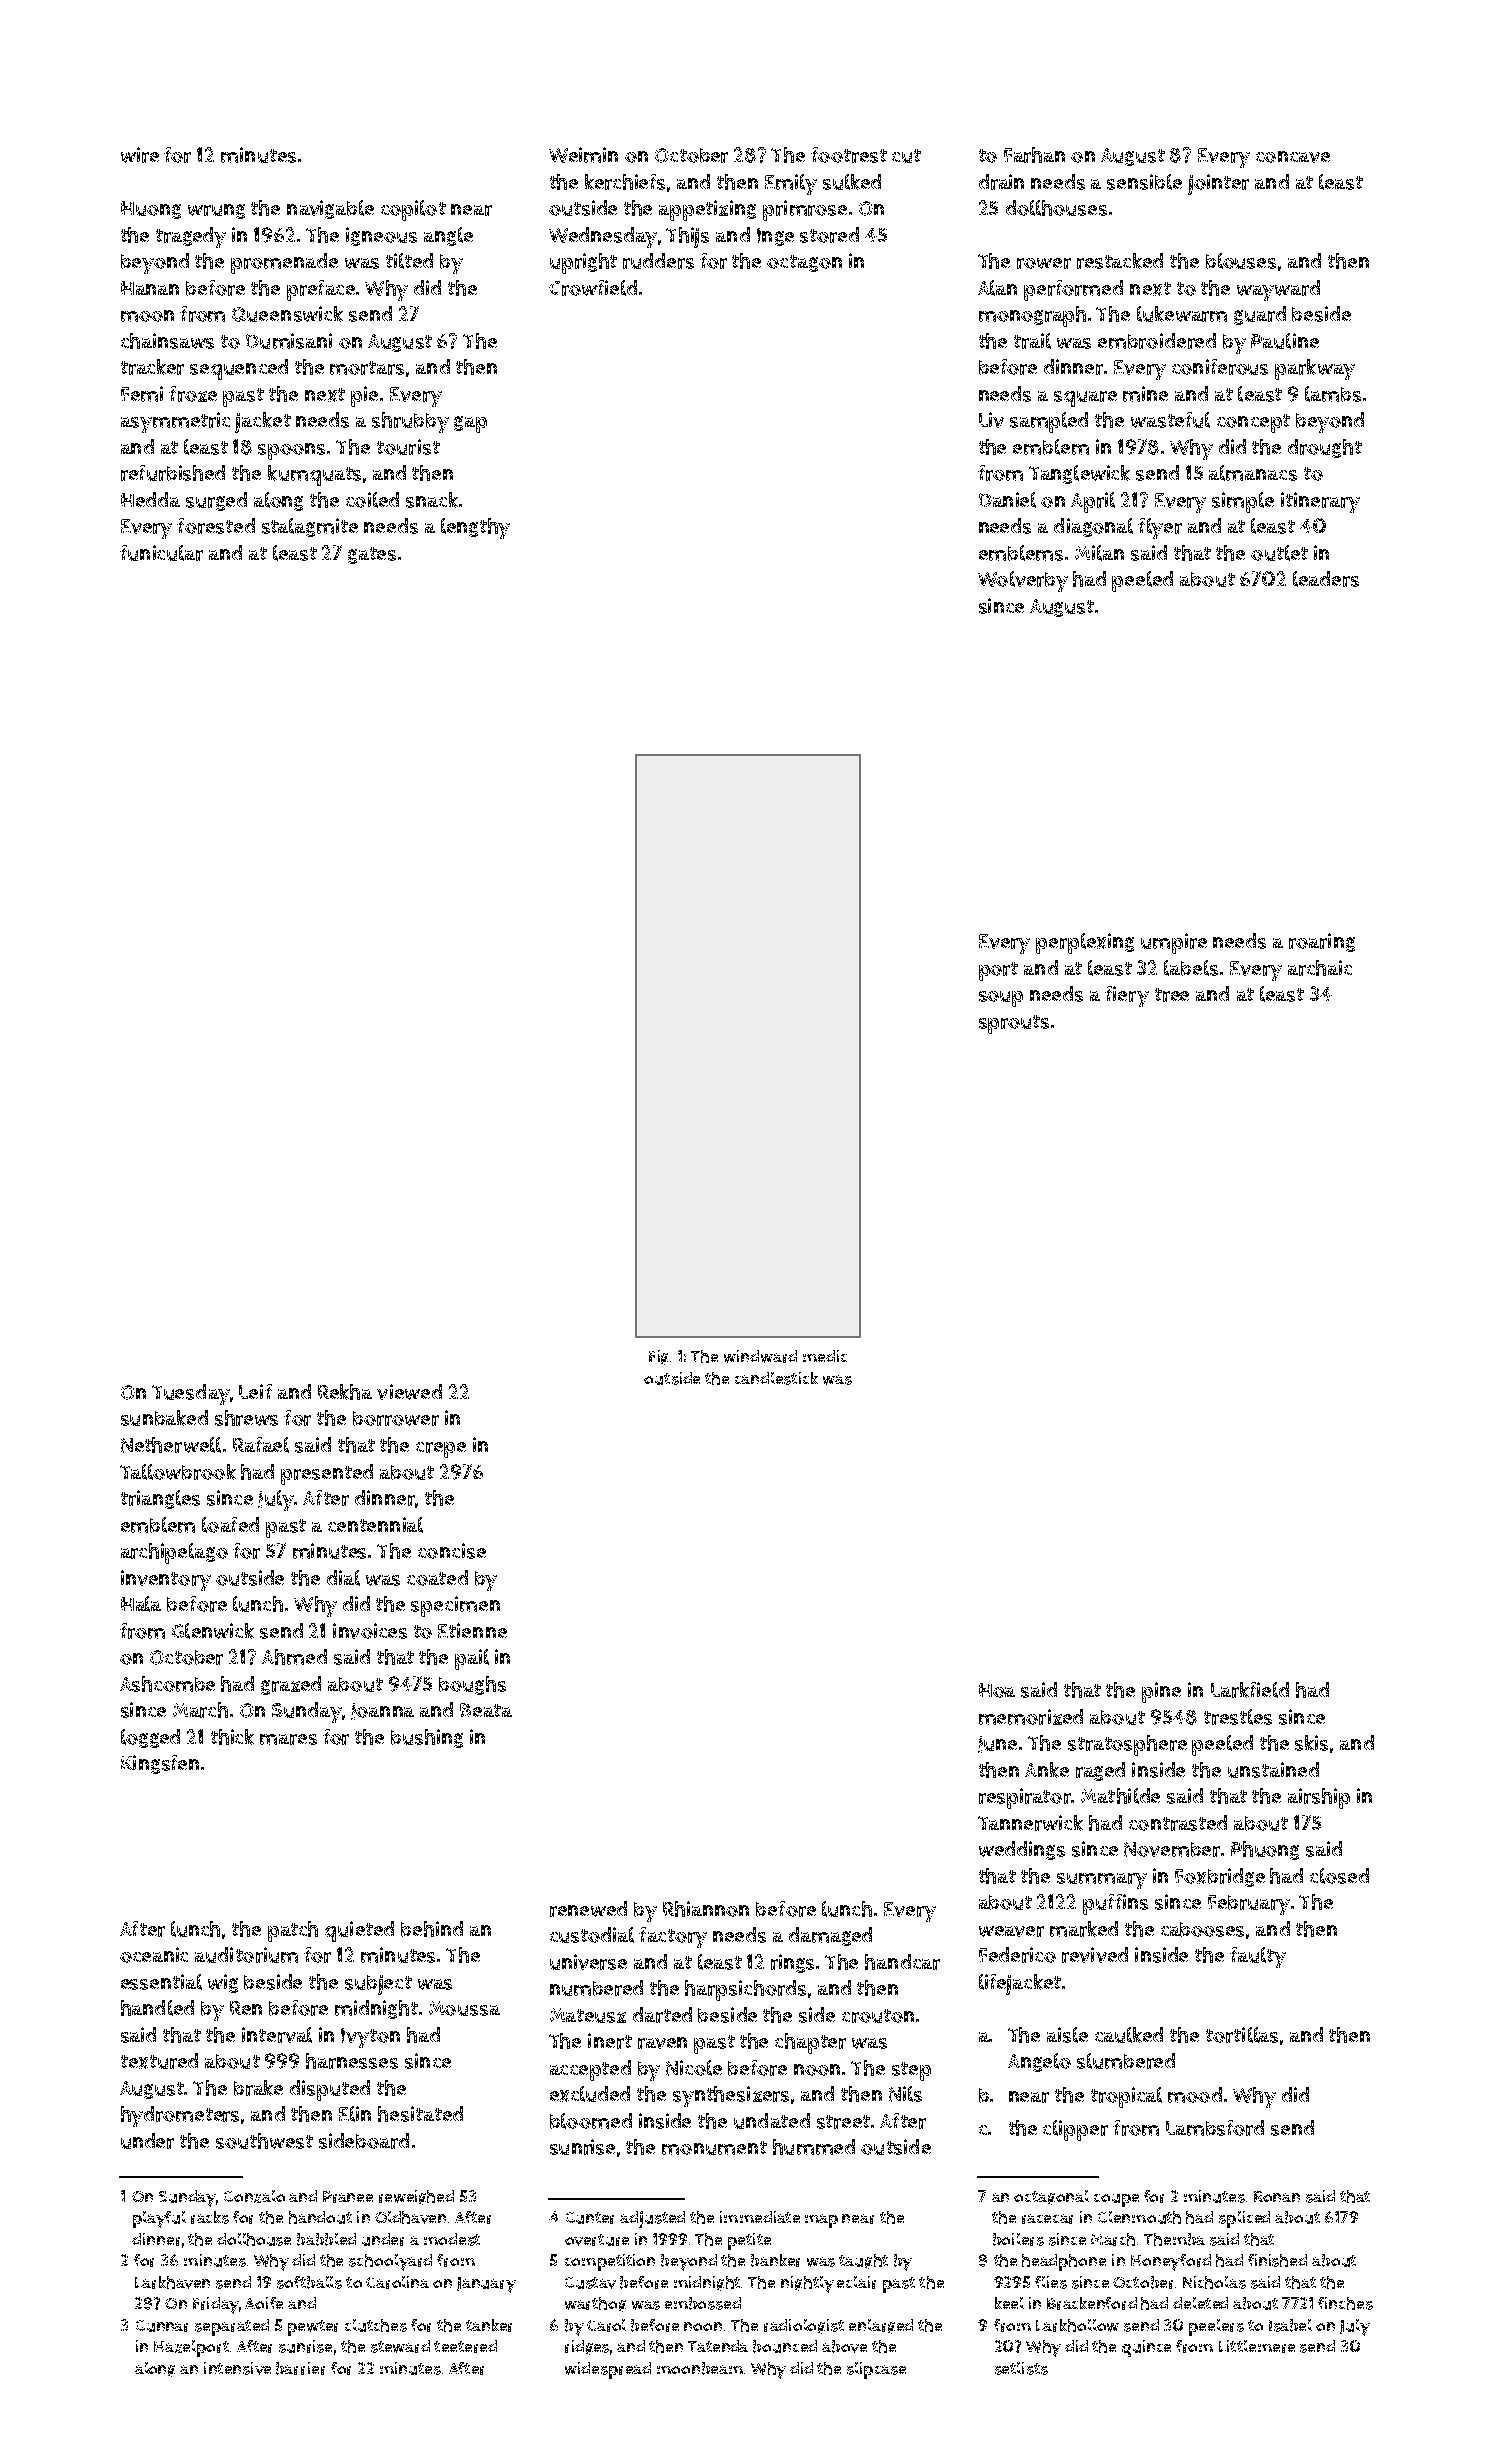 This screenshot has height=2464, width=1496. What do you see at coordinates (372, 555) in the screenshot?
I see `gates` at bounding box center [372, 555].
